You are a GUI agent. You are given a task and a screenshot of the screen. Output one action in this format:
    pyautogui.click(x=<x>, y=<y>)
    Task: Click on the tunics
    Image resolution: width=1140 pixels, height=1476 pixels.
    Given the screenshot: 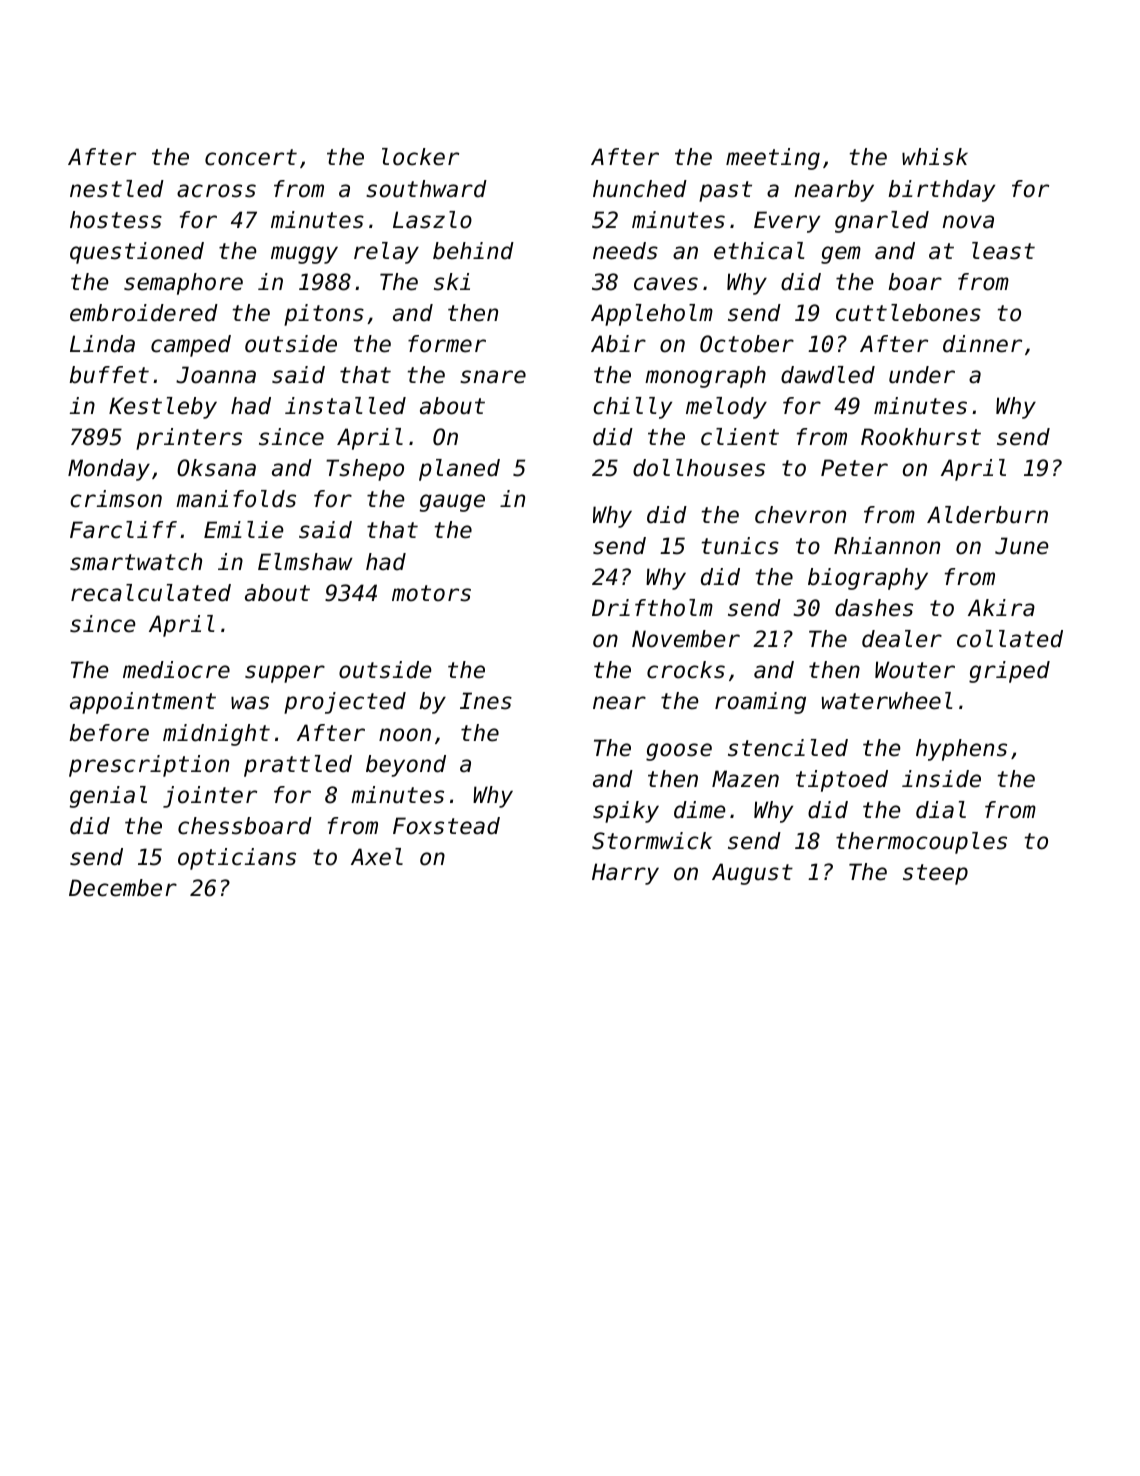 What is the action you would take?
    pyautogui.click(x=740, y=546)
